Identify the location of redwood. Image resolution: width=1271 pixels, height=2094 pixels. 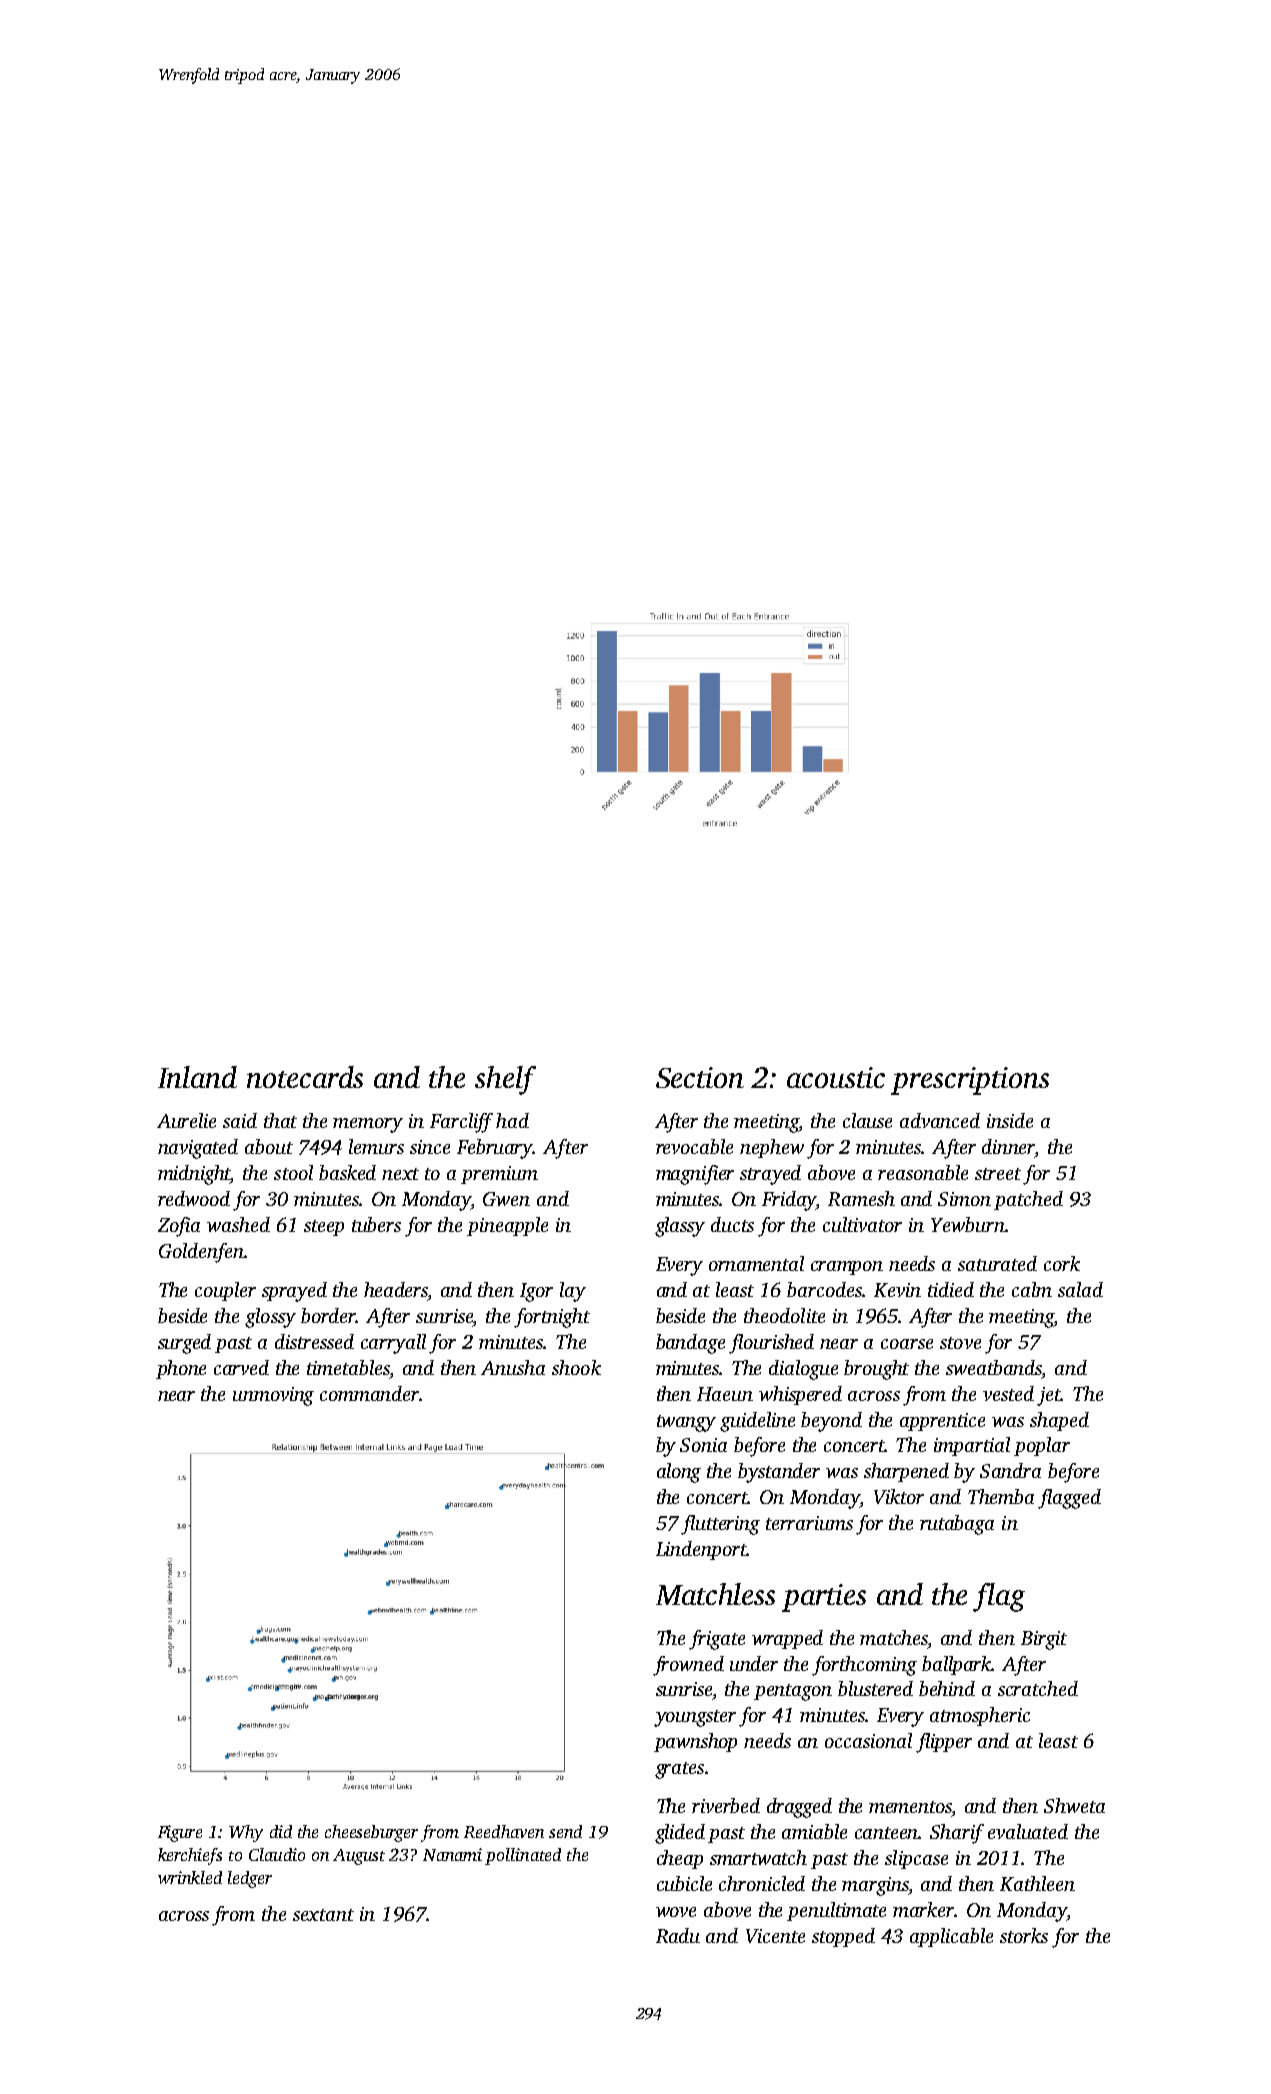
(194, 1198).
